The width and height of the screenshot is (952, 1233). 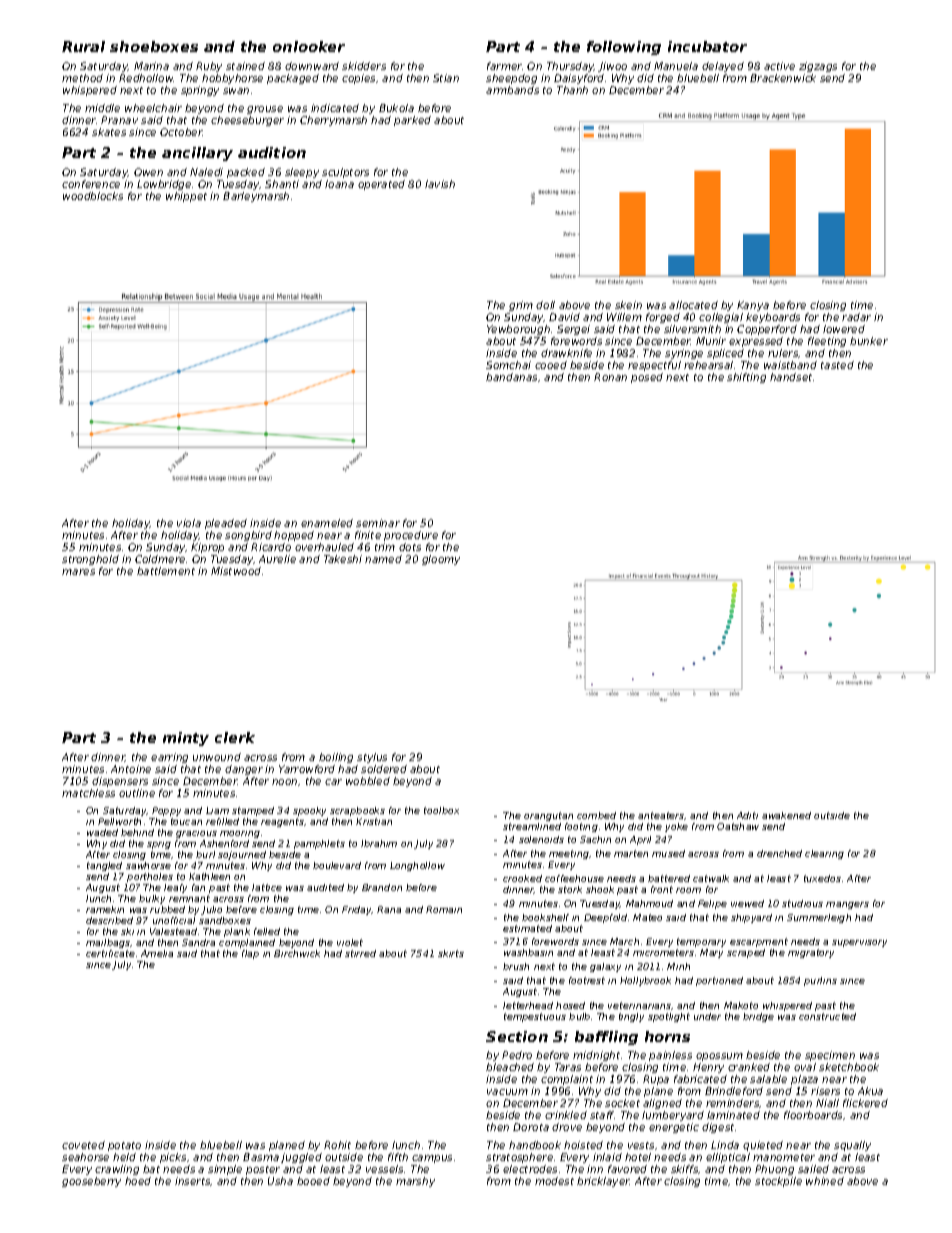 I want to click on awakened, so click(x=786, y=815).
